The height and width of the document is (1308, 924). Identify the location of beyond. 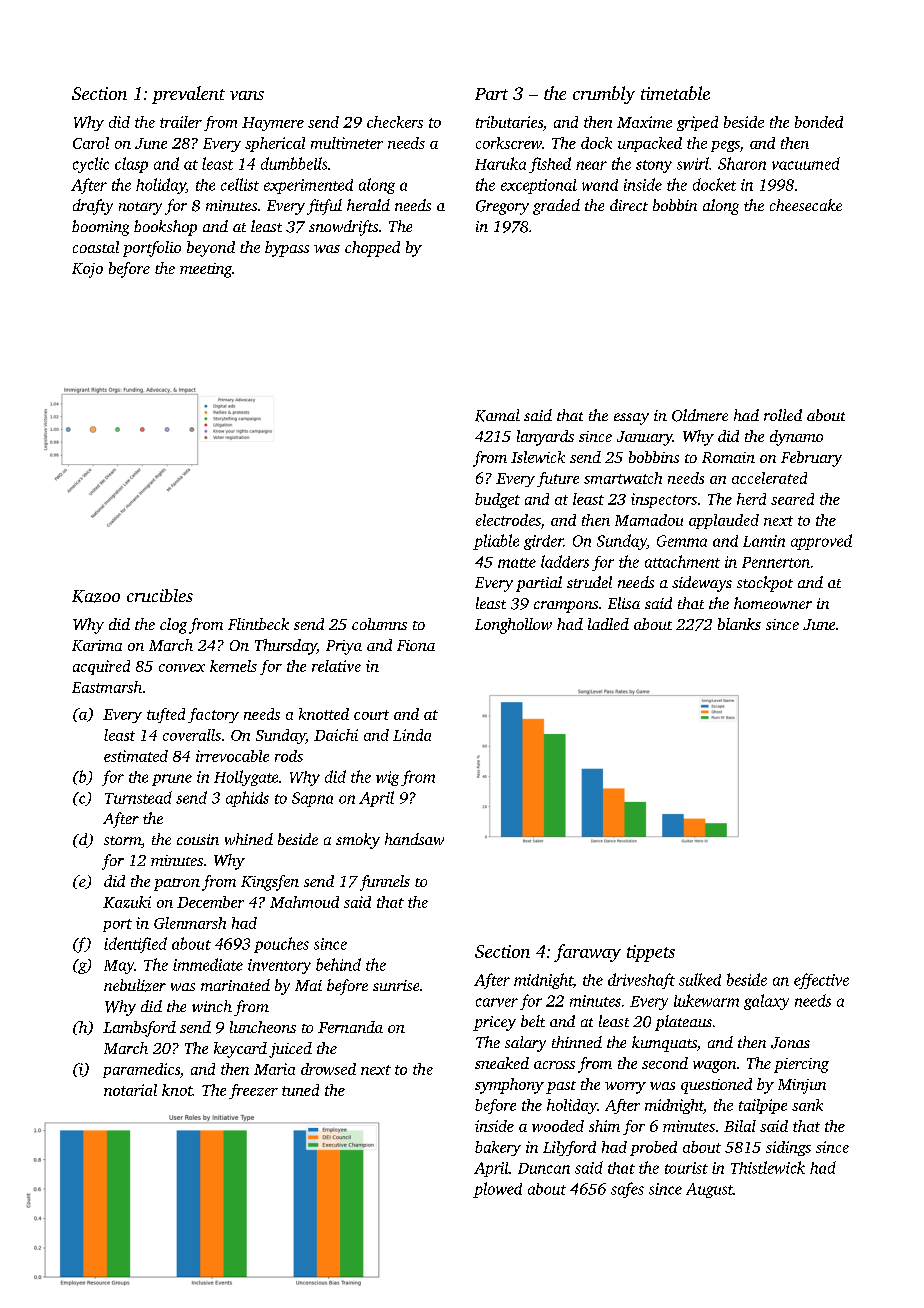
(211, 249).
